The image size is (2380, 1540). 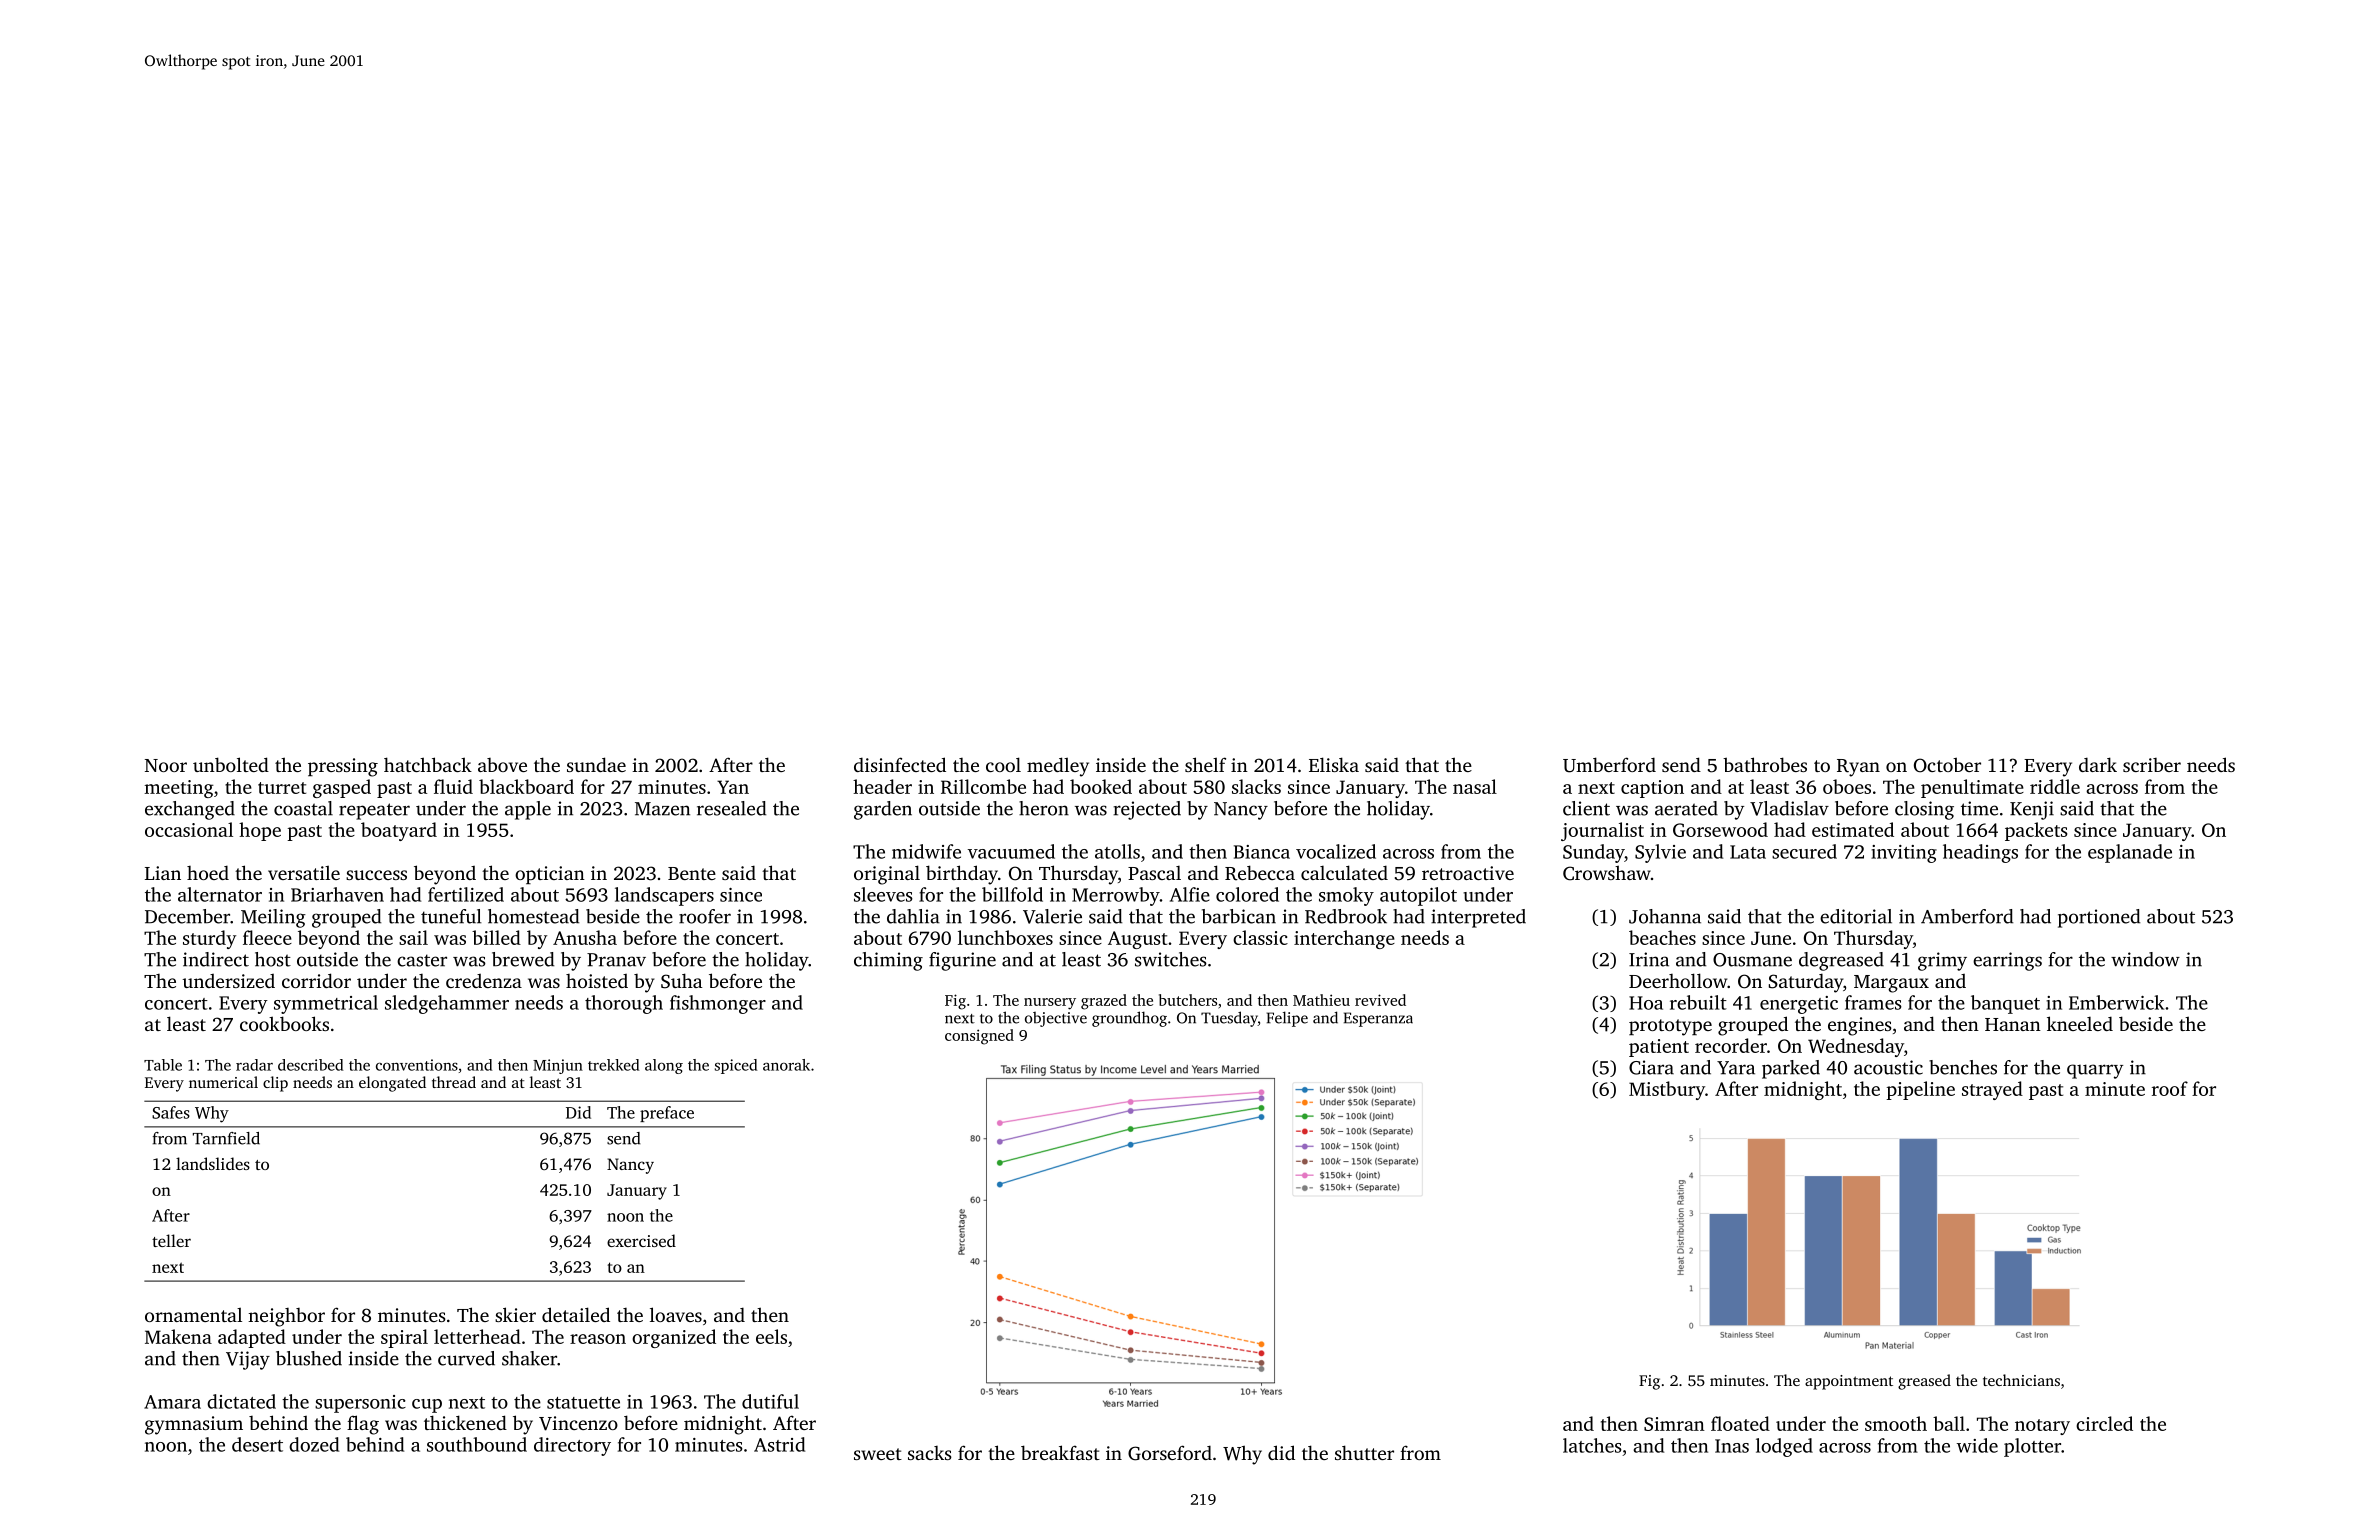 What do you see at coordinates (1748, 852) in the page?
I see `Lata` at bounding box center [1748, 852].
